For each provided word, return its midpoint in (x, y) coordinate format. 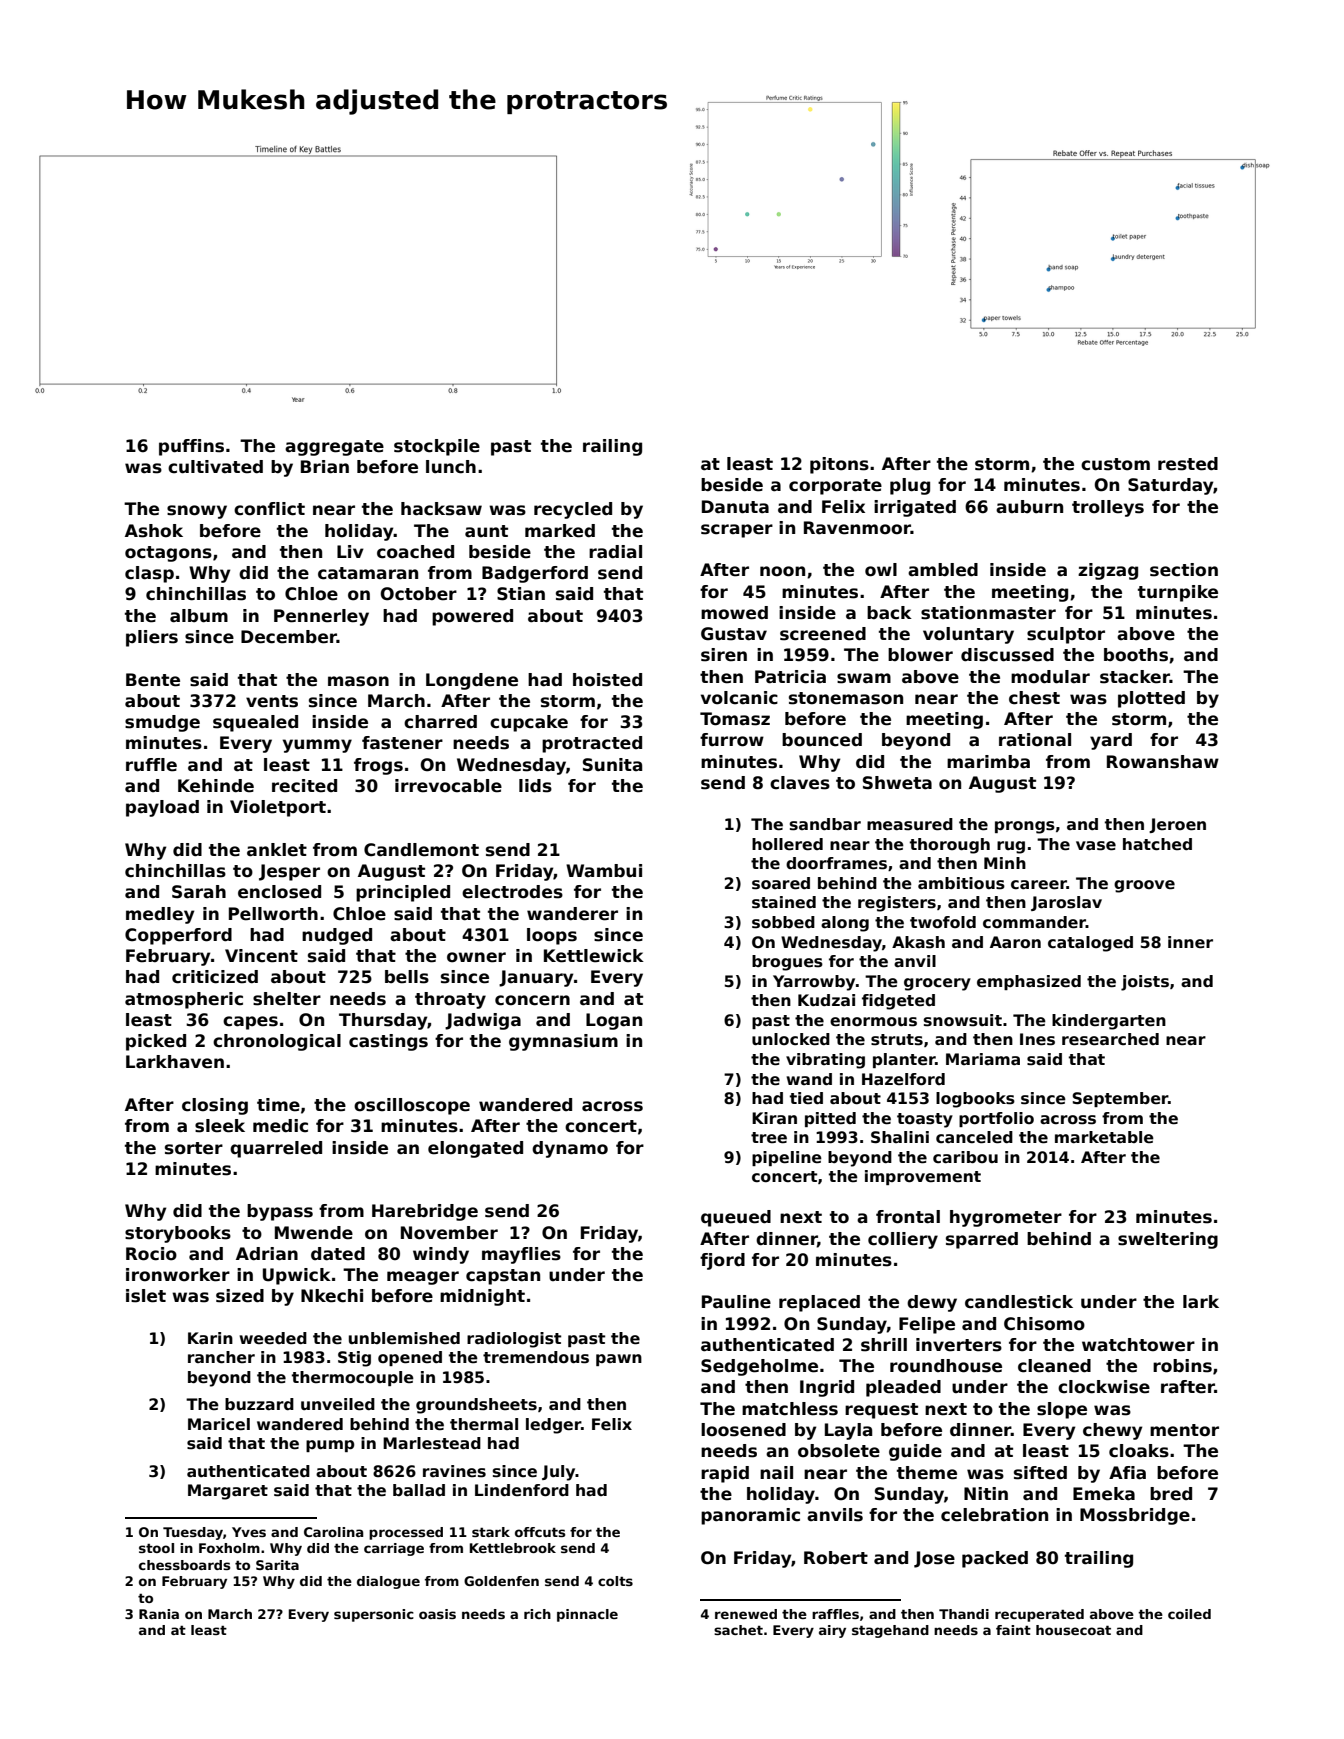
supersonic (374, 1615)
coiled (1189, 1614)
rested (1188, 464)
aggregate (334, 448)
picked (156, 1042)
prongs (1025, 827)
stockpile (437, 447)
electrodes (512, 892)
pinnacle (587, 1615)
